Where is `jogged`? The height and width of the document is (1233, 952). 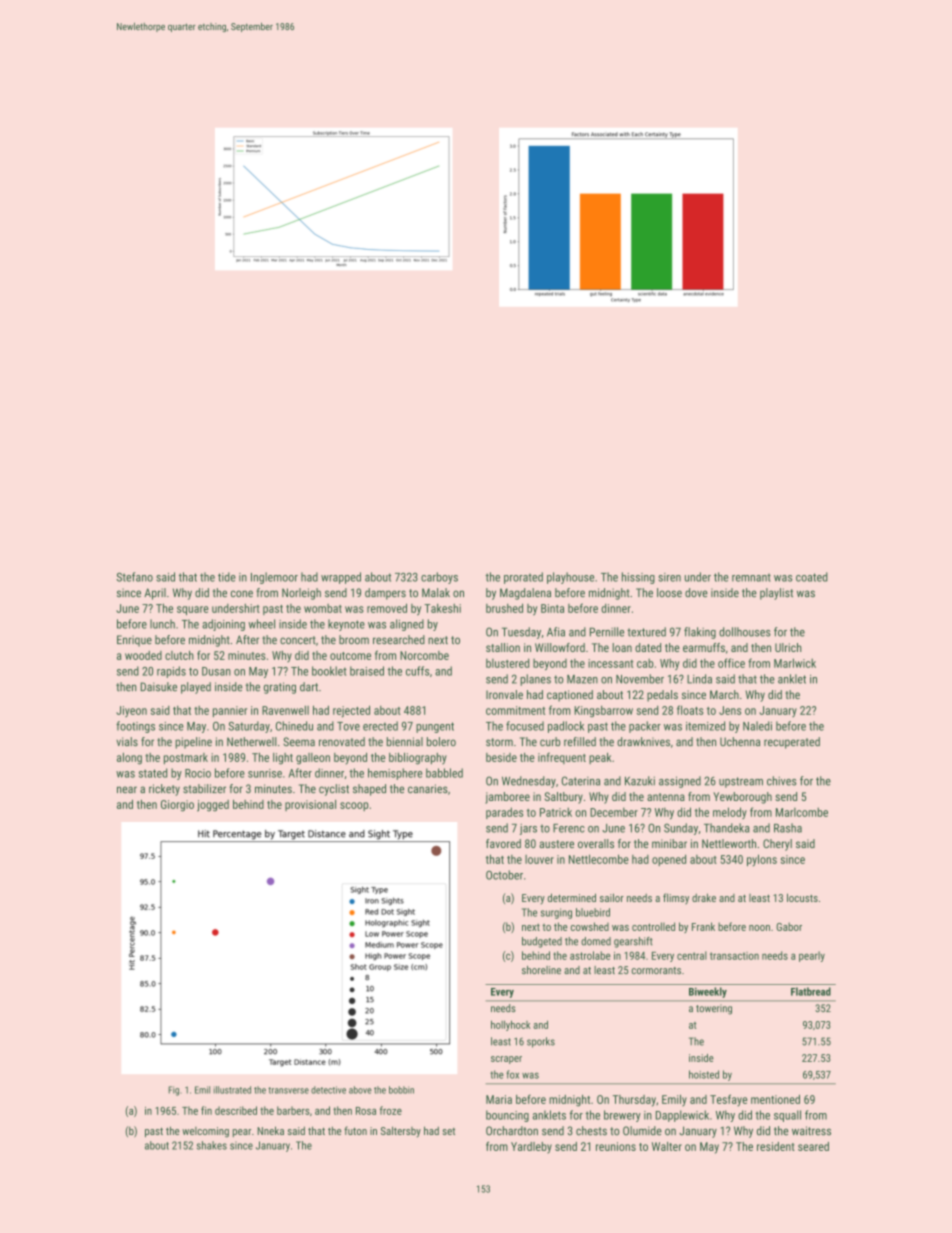 jogged is located at coordinates (213, 806).
